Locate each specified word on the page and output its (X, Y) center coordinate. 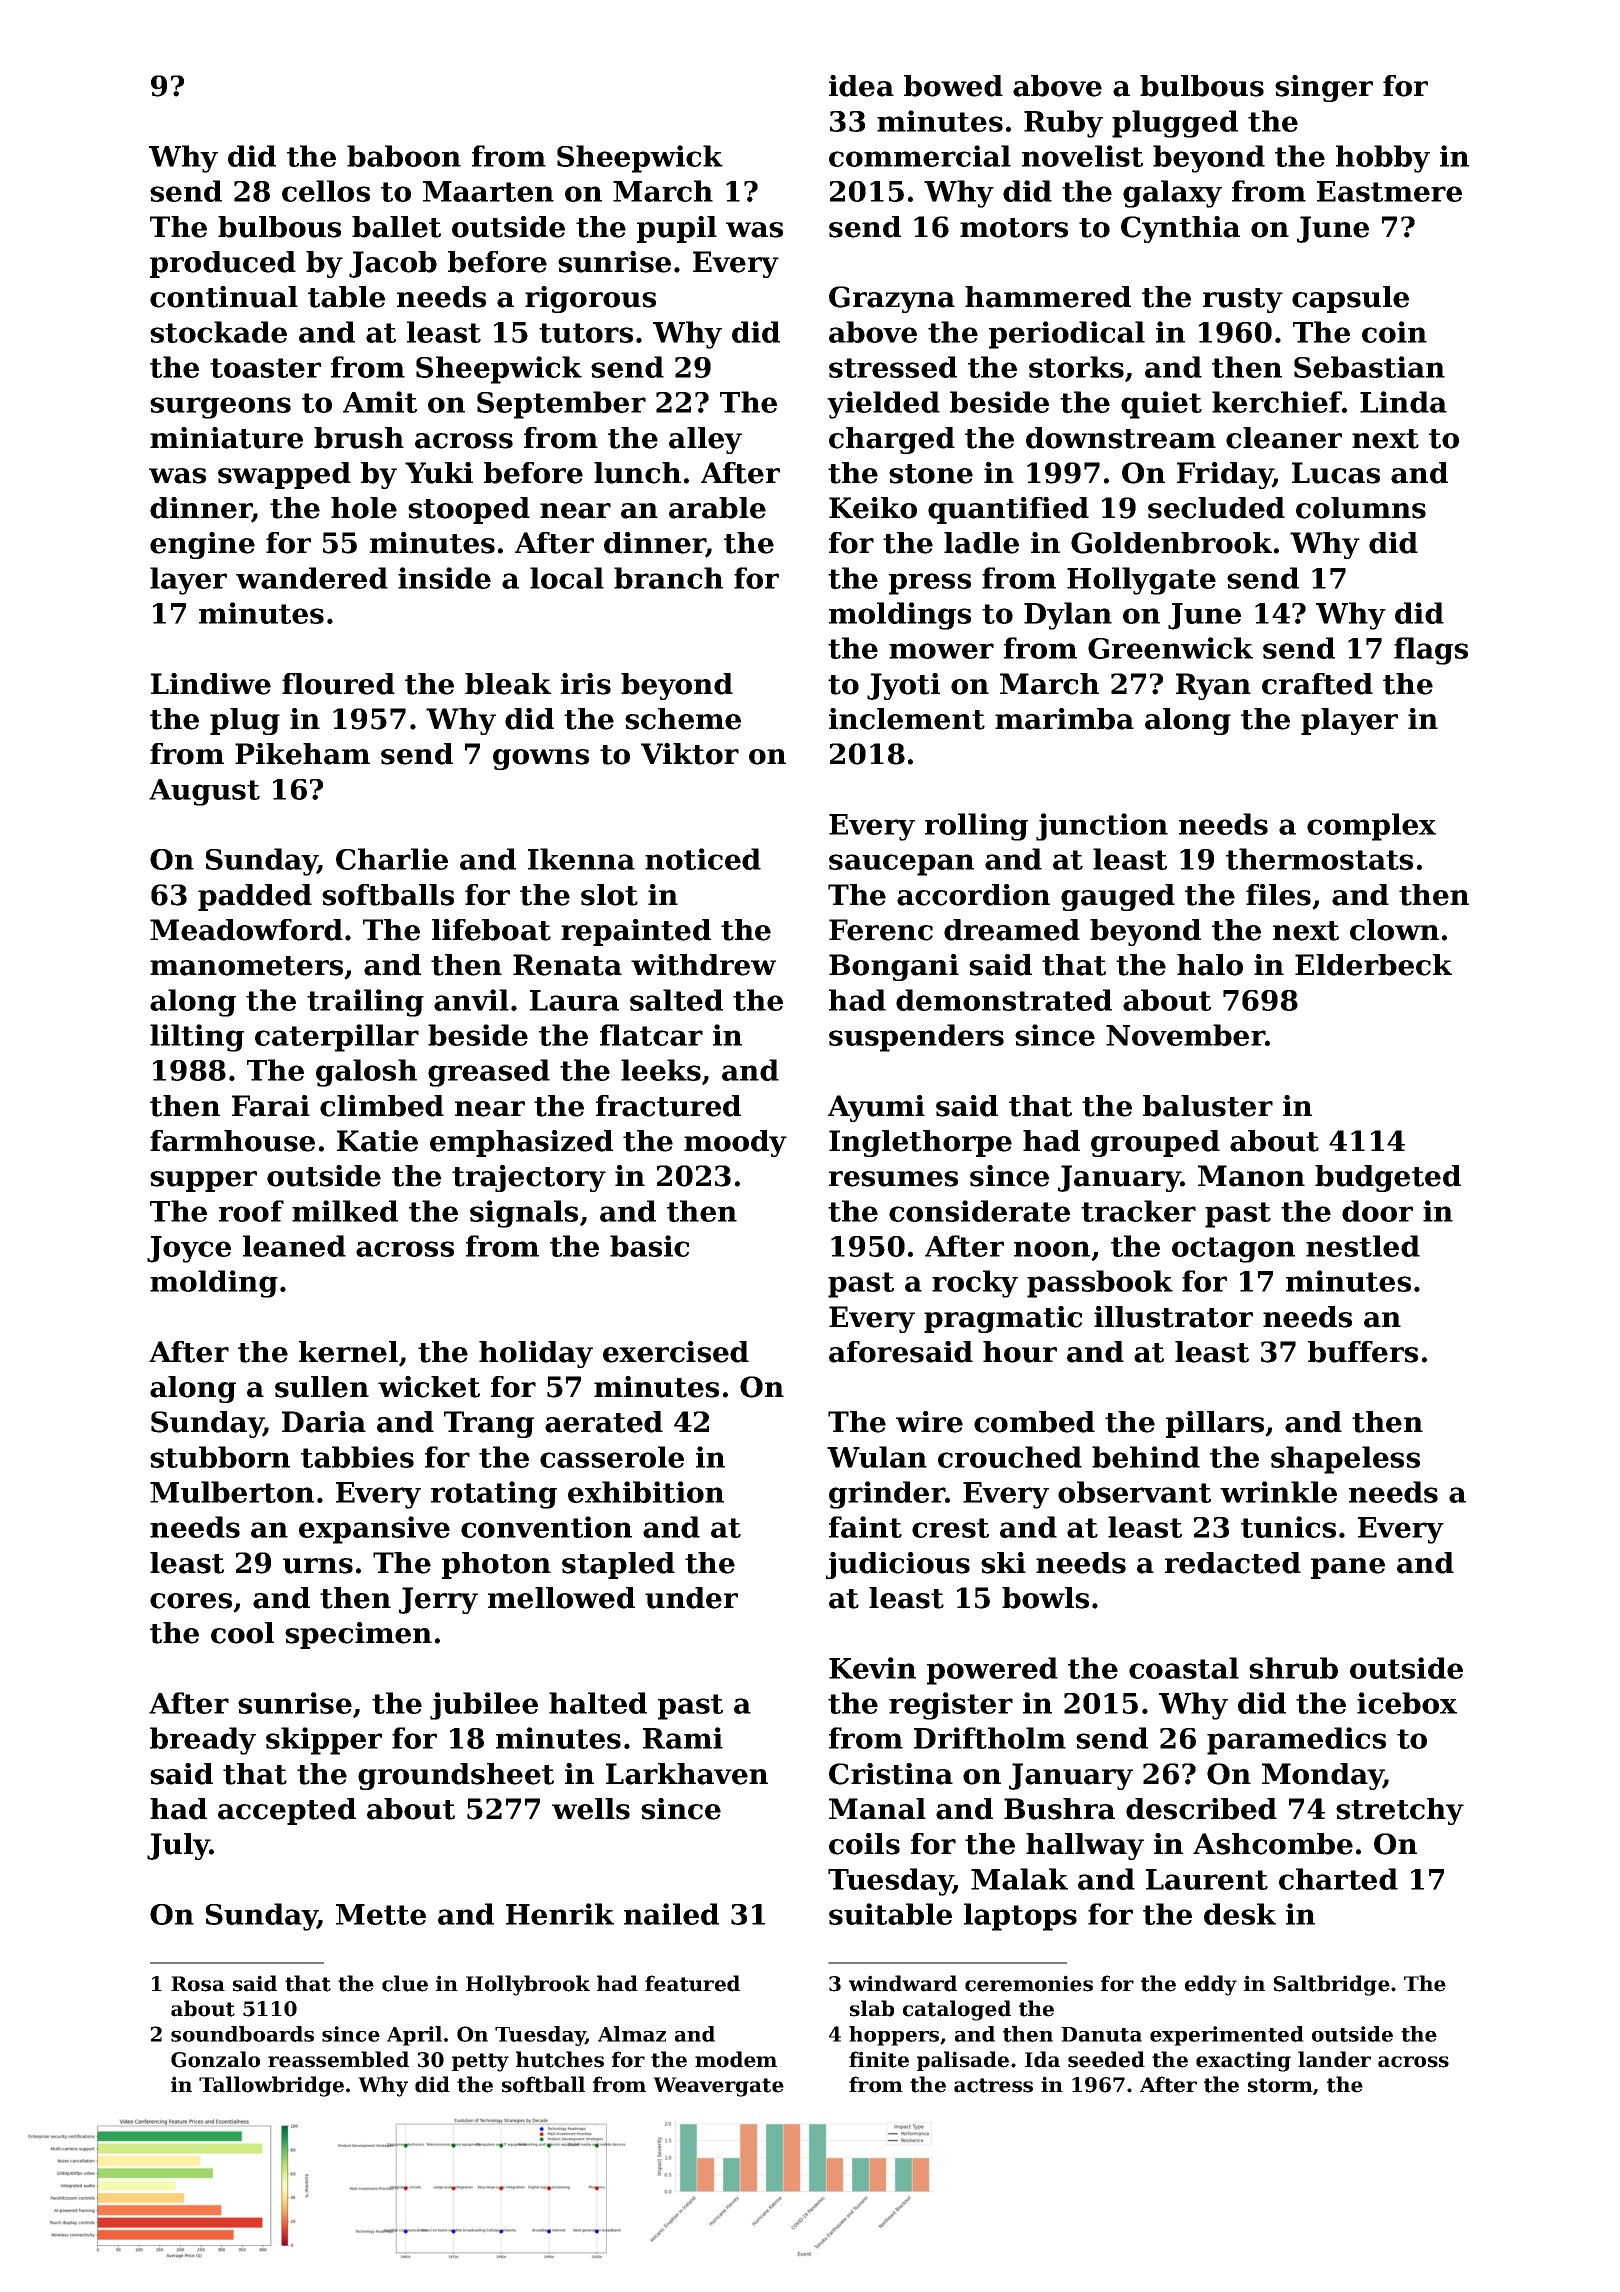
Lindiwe (211, 684)
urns (318, 1566)
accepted (287, 1811)
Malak (1019, 1879)
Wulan (877, 1457)
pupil (677, 229)
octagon (1233, 1250)
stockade (218, 332)
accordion (973, 895)
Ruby (1063, 124)
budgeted (1388, 1178)
